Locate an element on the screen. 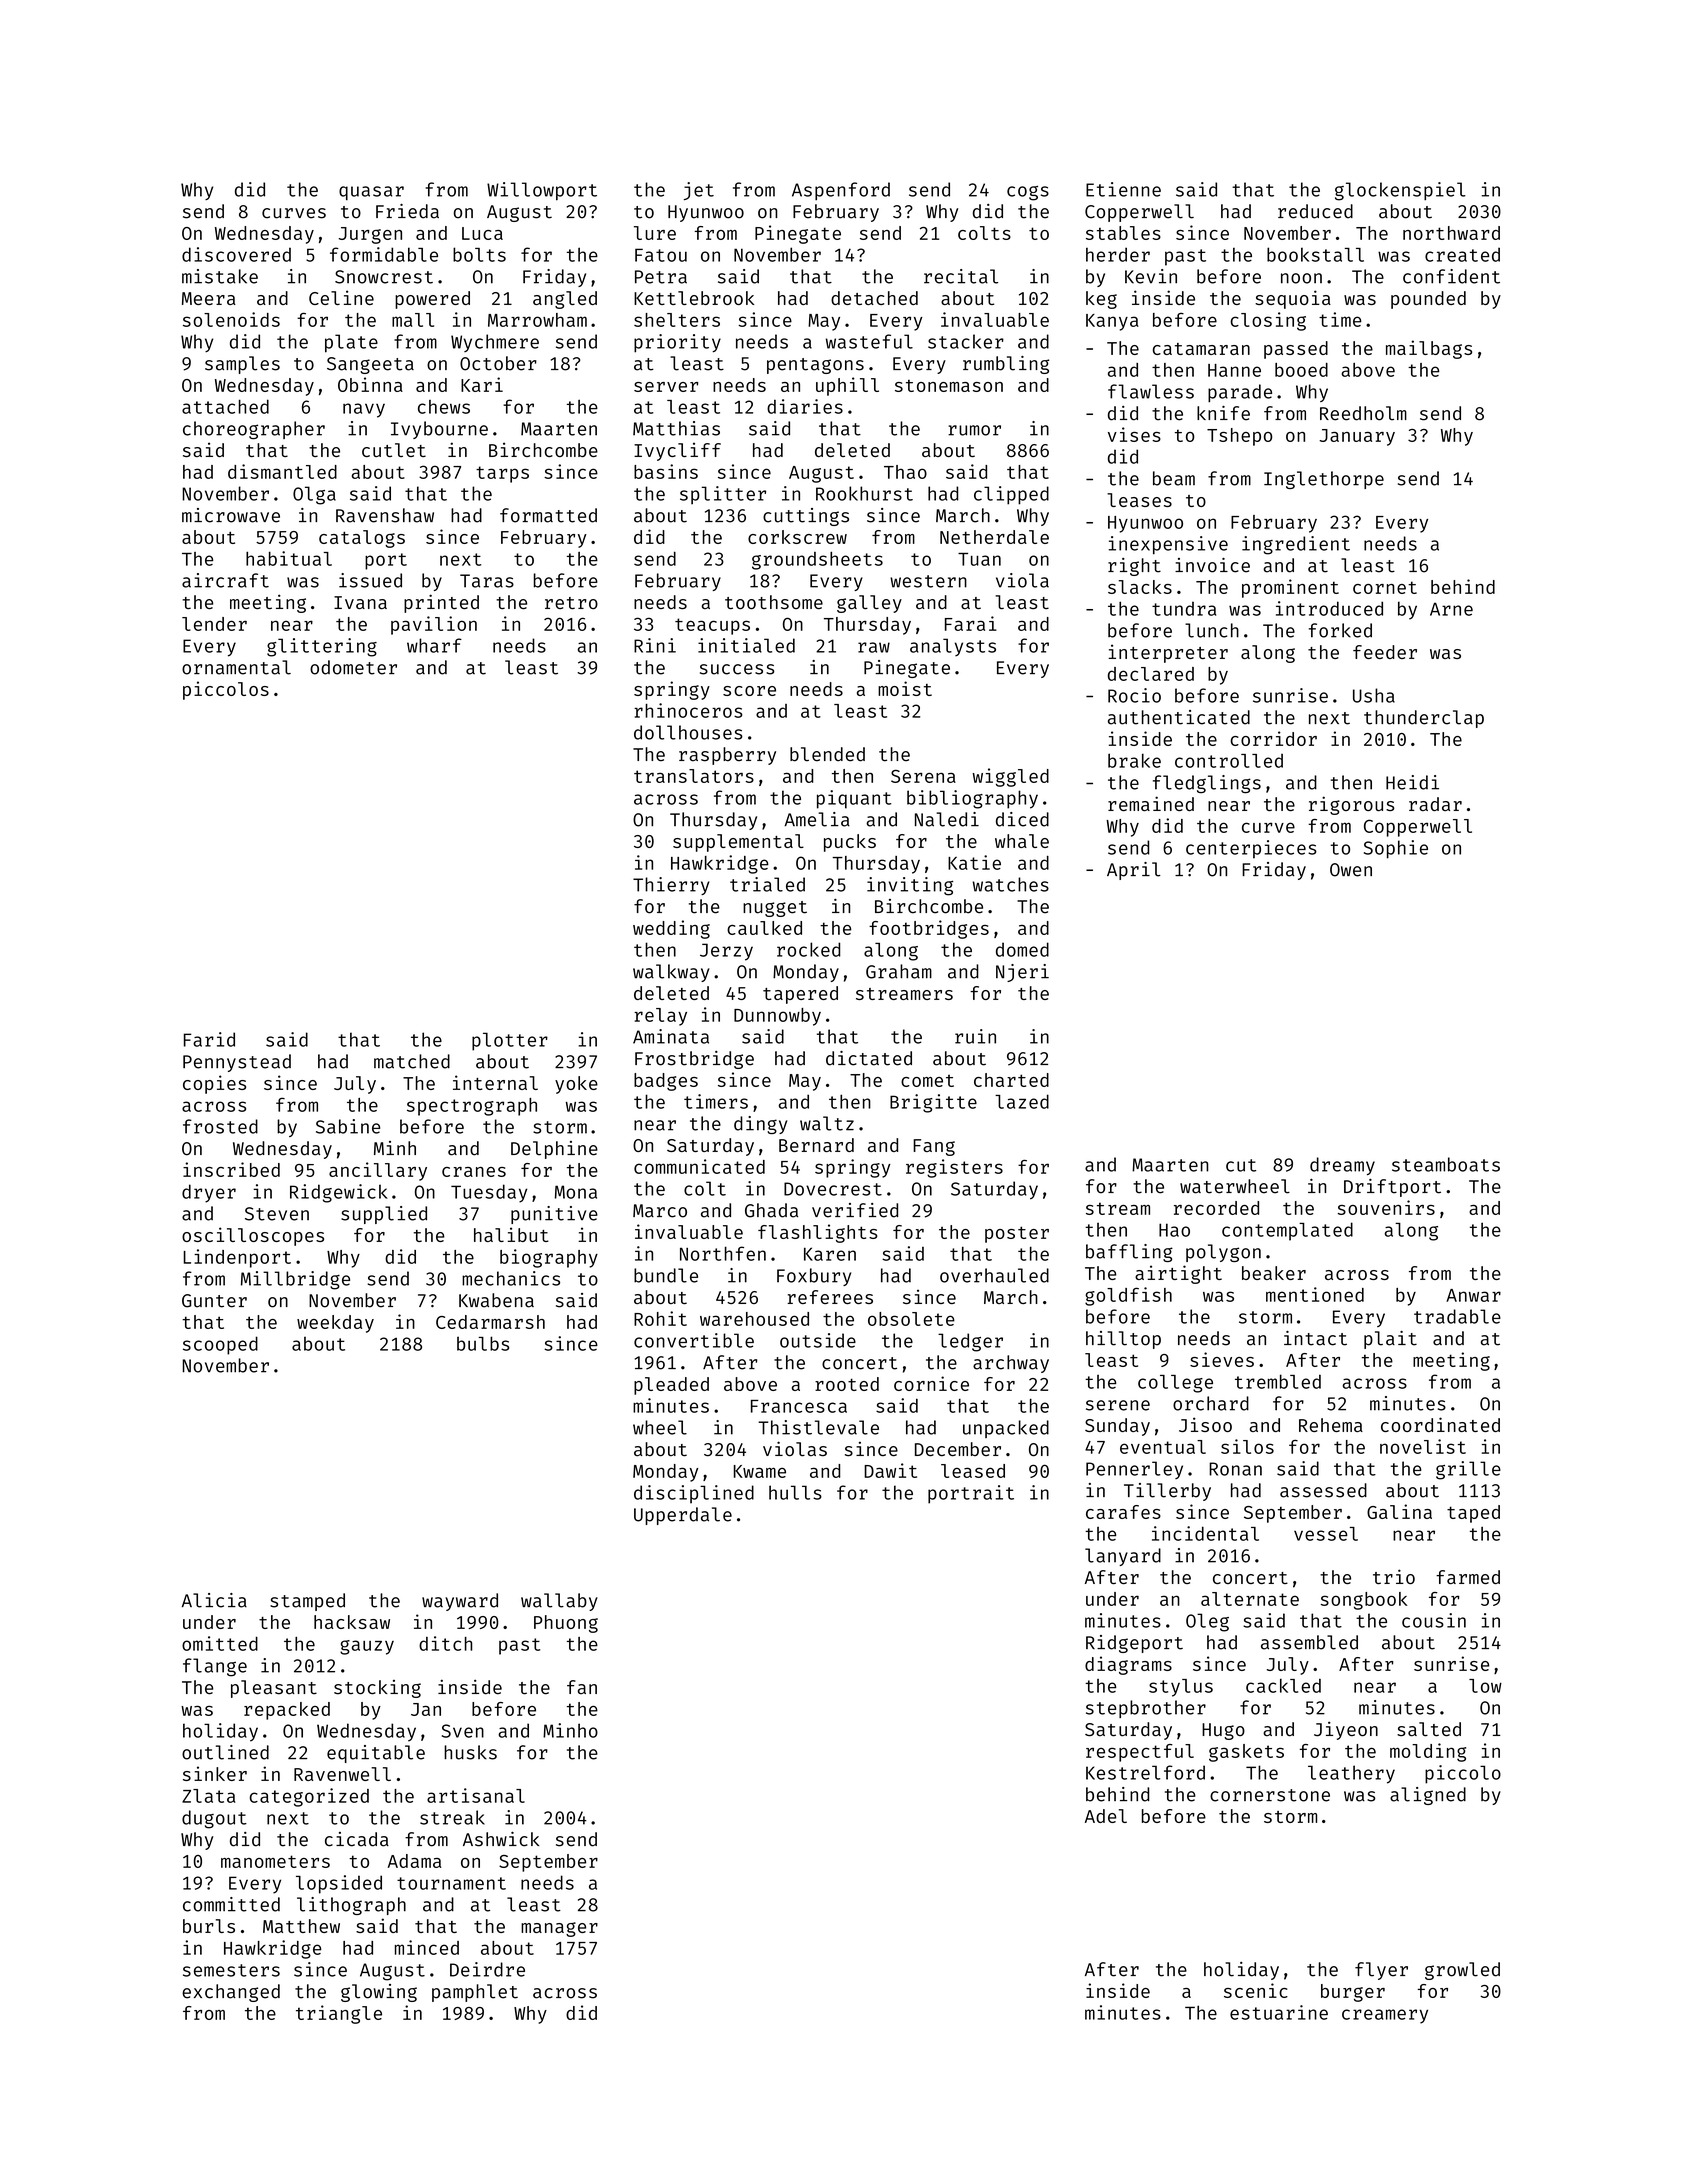 The image size is (1683, 2178). Adel is located at coordinates (1106, 1816).
